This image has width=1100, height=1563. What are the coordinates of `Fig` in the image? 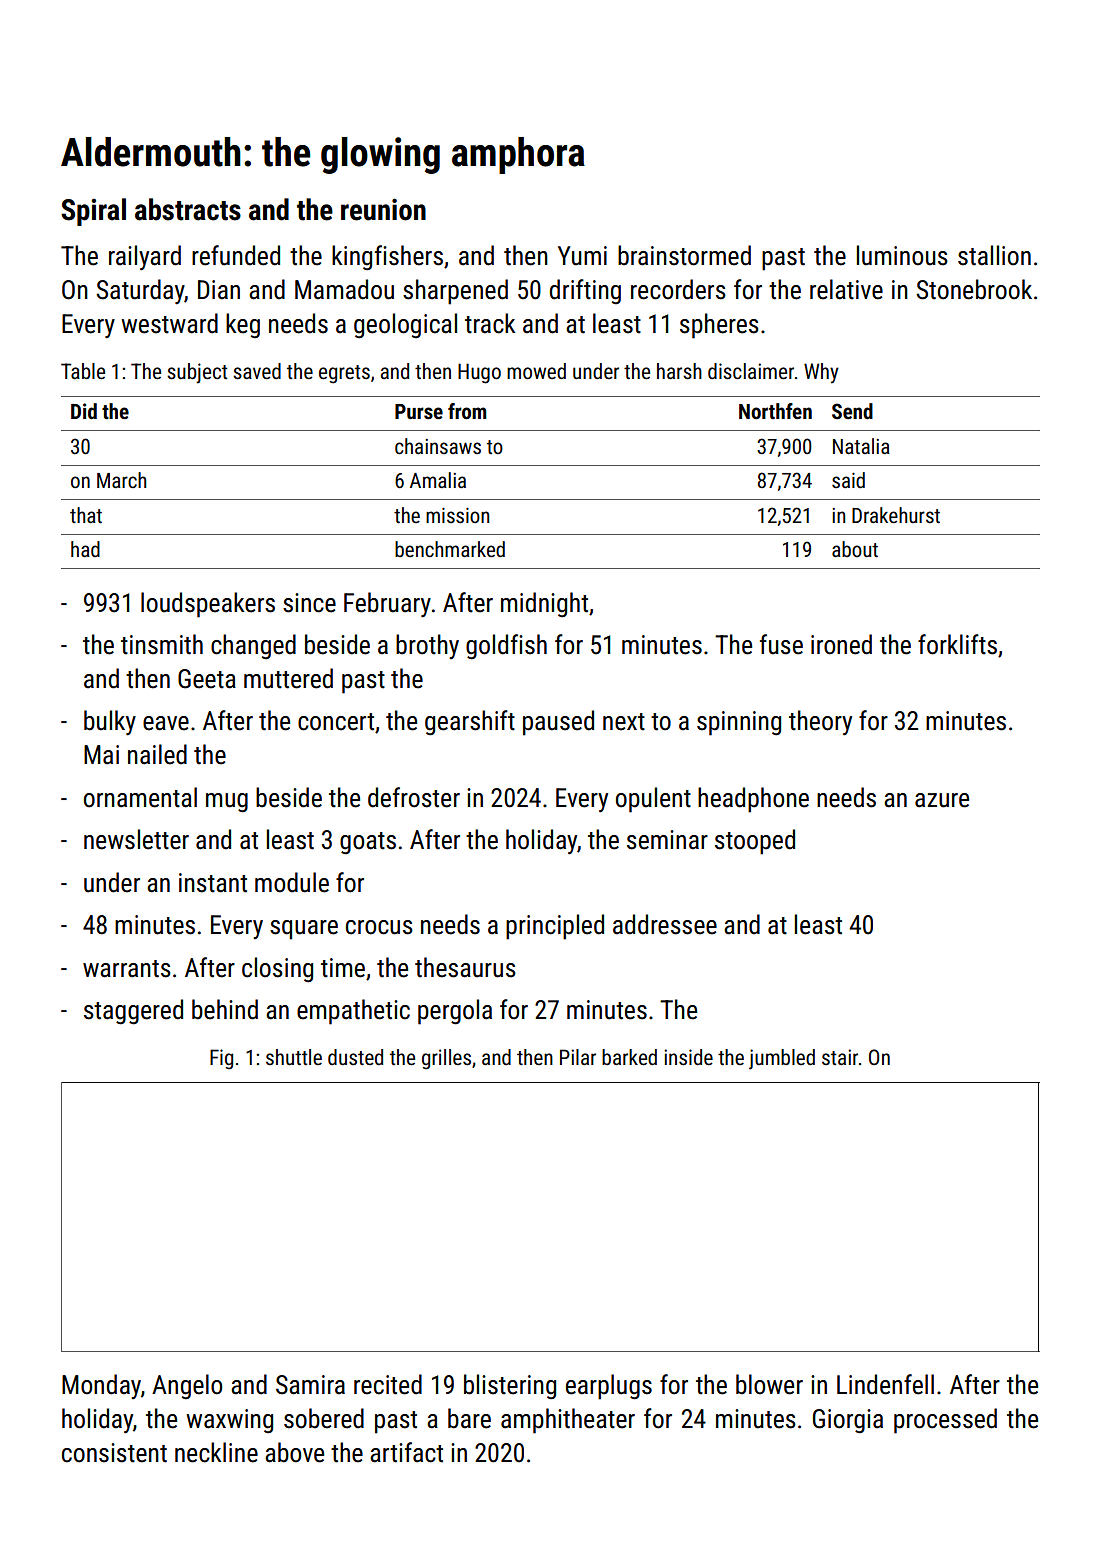 It's located at (221, 1059).
